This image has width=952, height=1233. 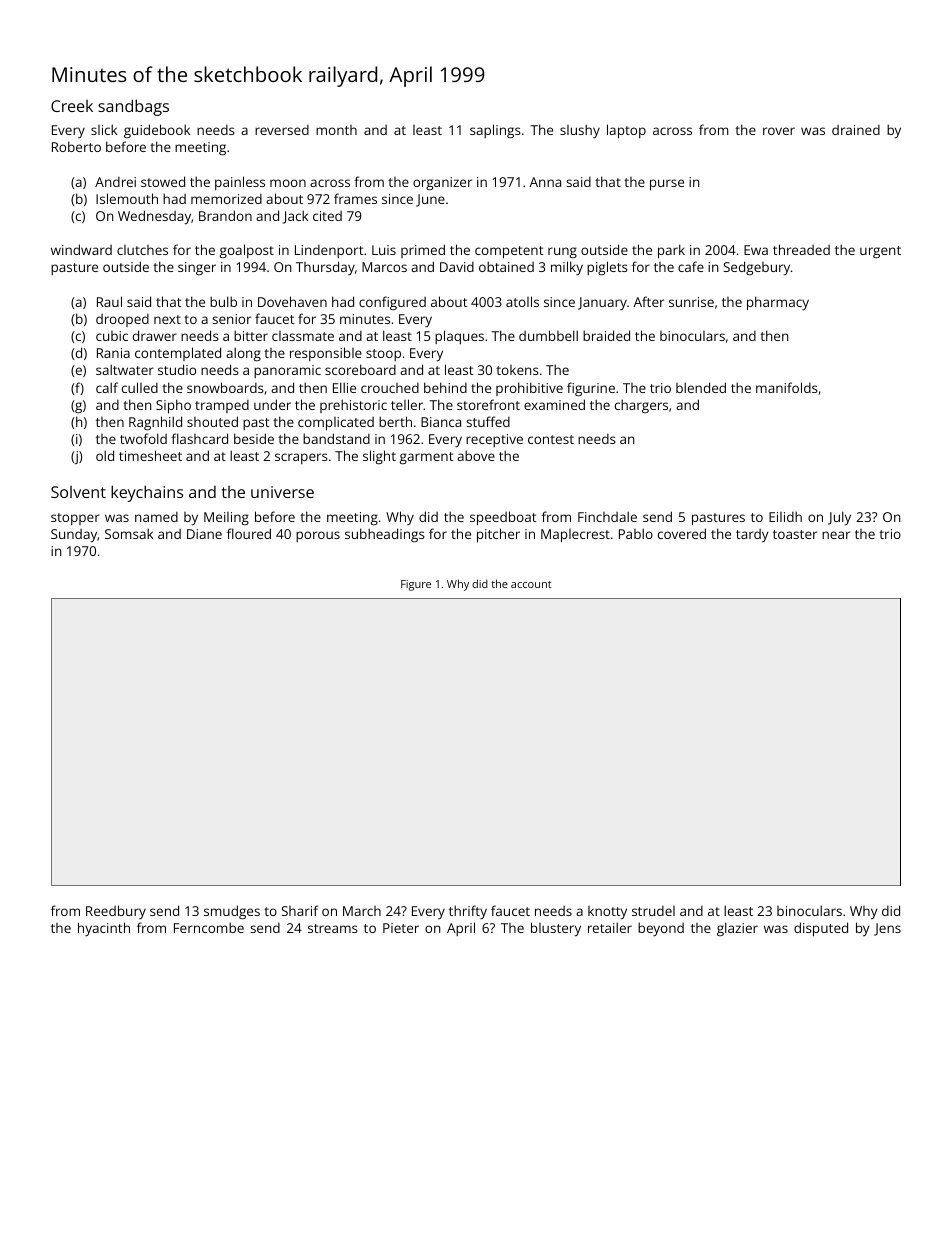 I want to click on hyacinth, so click(x=104, y=929).
